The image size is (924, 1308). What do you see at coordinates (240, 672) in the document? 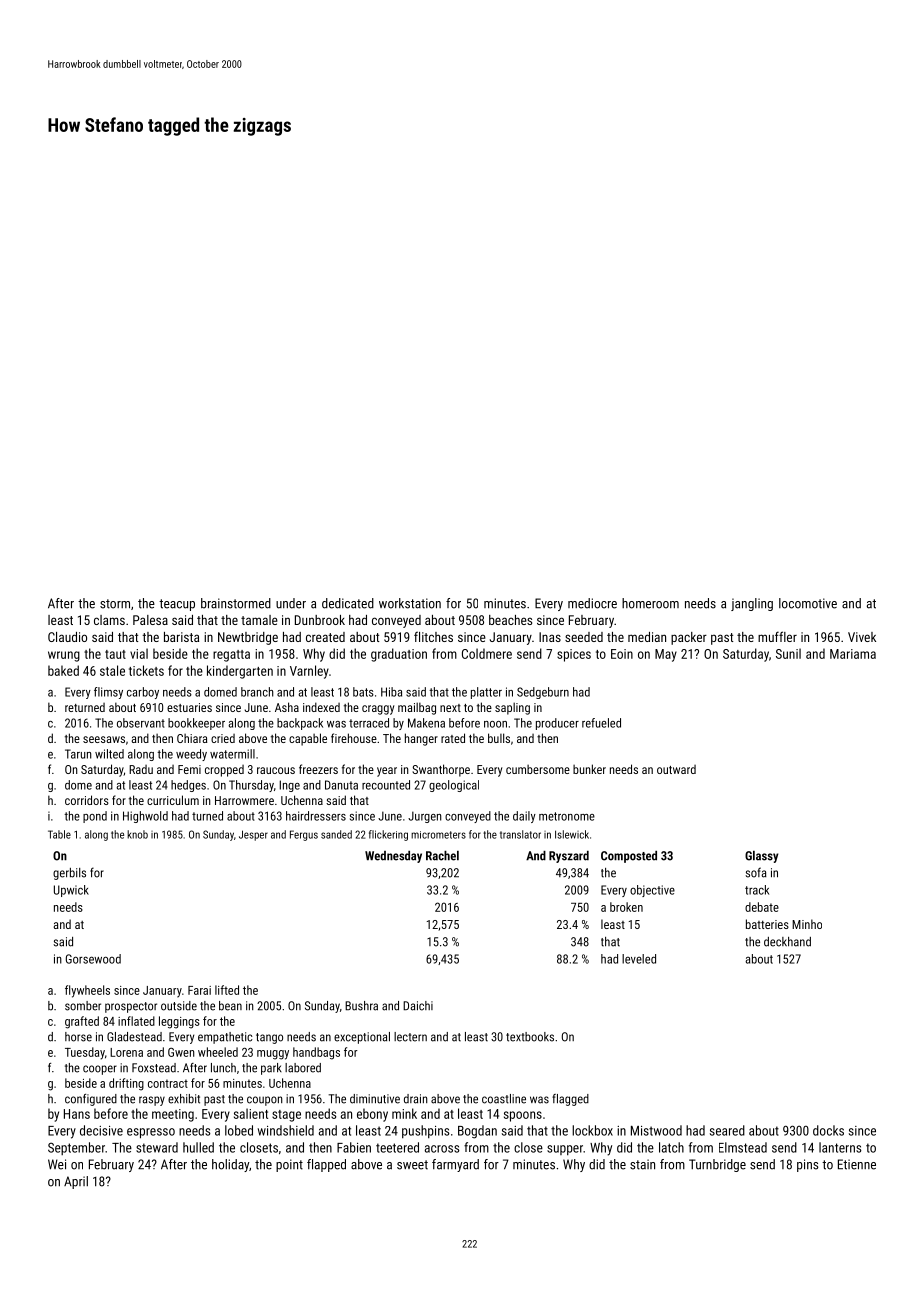
I see `kindergarten` at bounding box center [240, 672].
